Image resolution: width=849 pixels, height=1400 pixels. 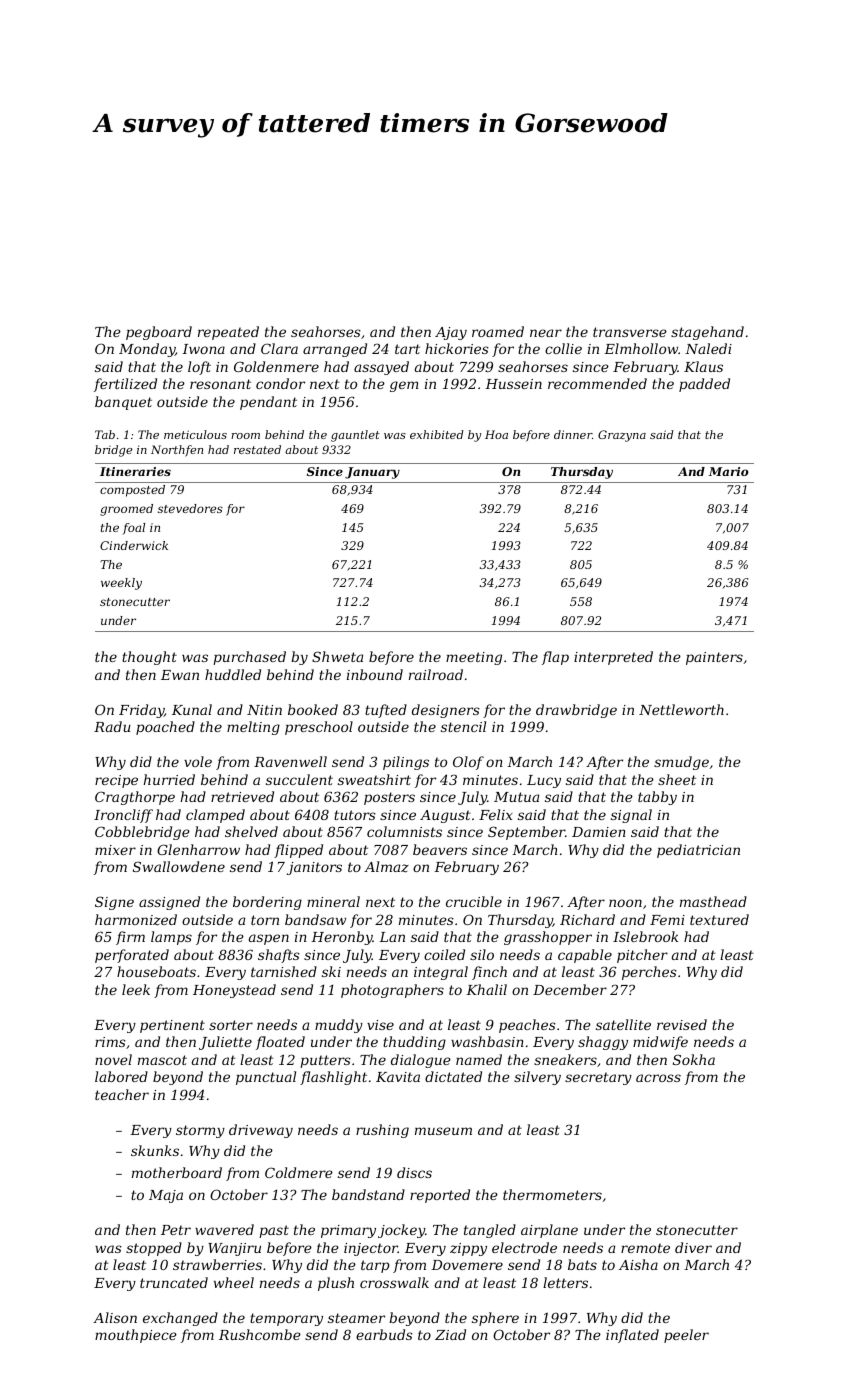 What do you see at coordinates (198, 761) in the document?
I see `vole` at bounding box center [198, 761].
